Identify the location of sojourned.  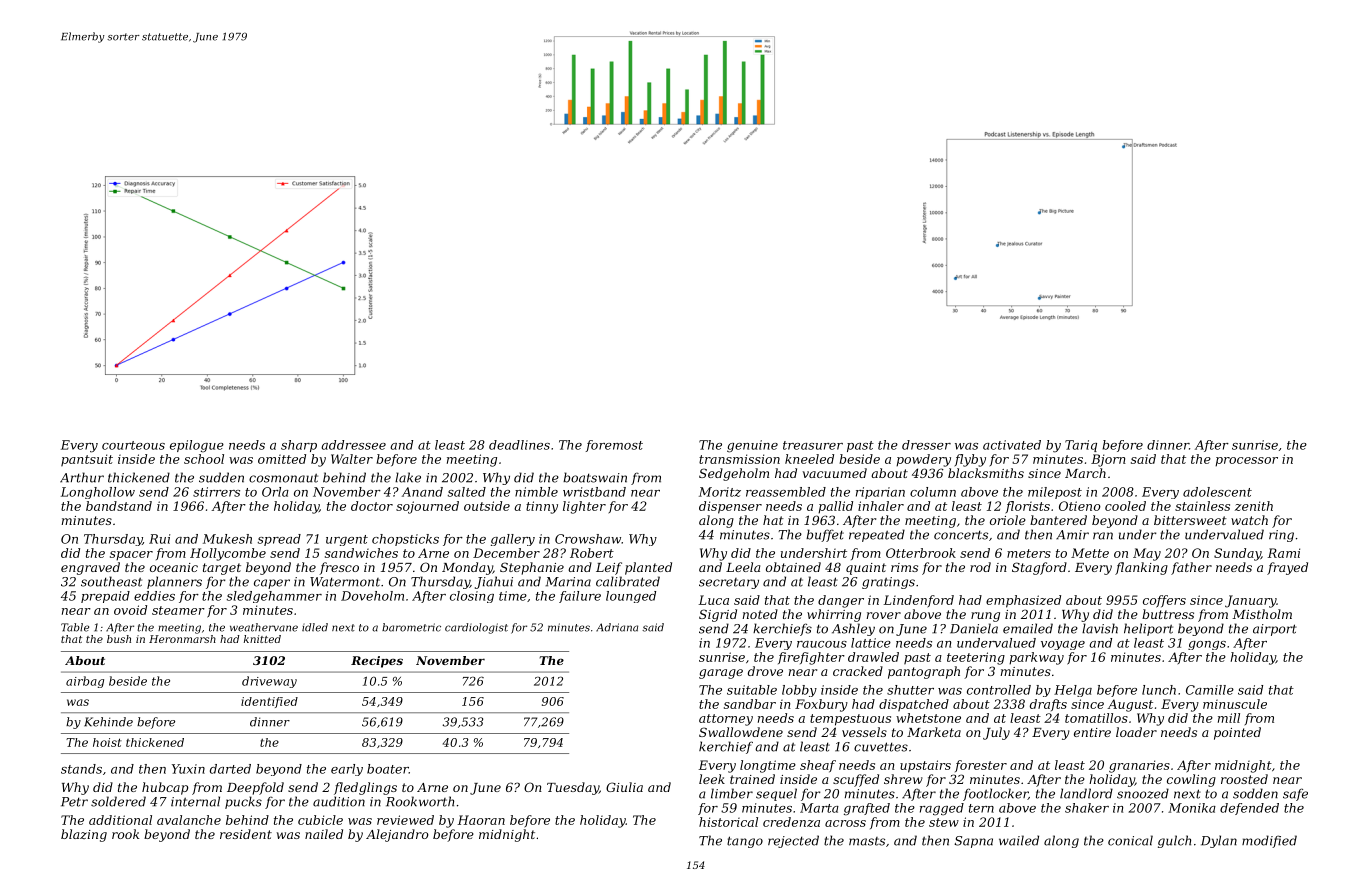
(427, 507).
